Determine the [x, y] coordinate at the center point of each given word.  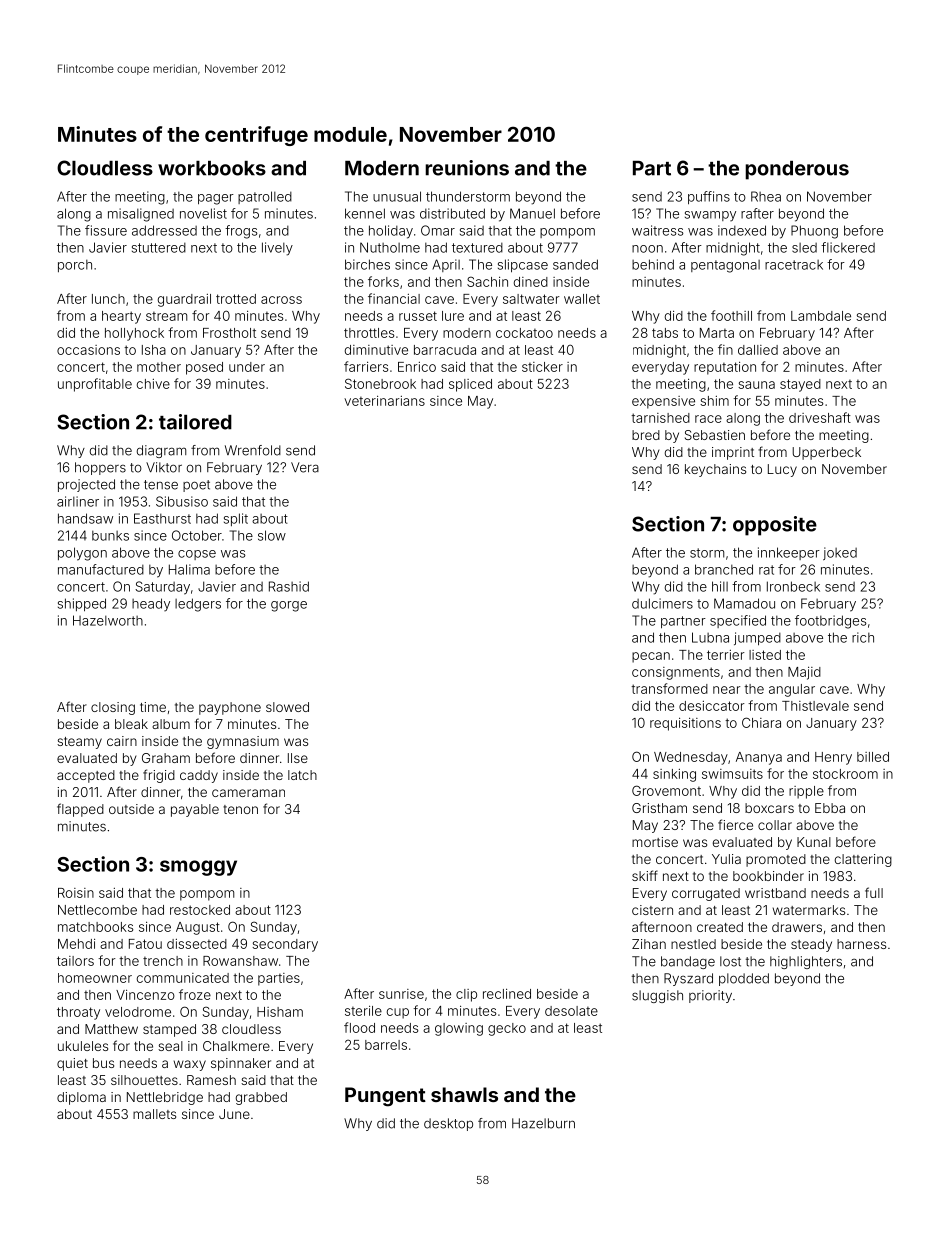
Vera [305, 467]
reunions [467, 168]
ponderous [797, 170]
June [234, 1114]
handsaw [85, 518]
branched [724, 569]
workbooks [212, 168]
